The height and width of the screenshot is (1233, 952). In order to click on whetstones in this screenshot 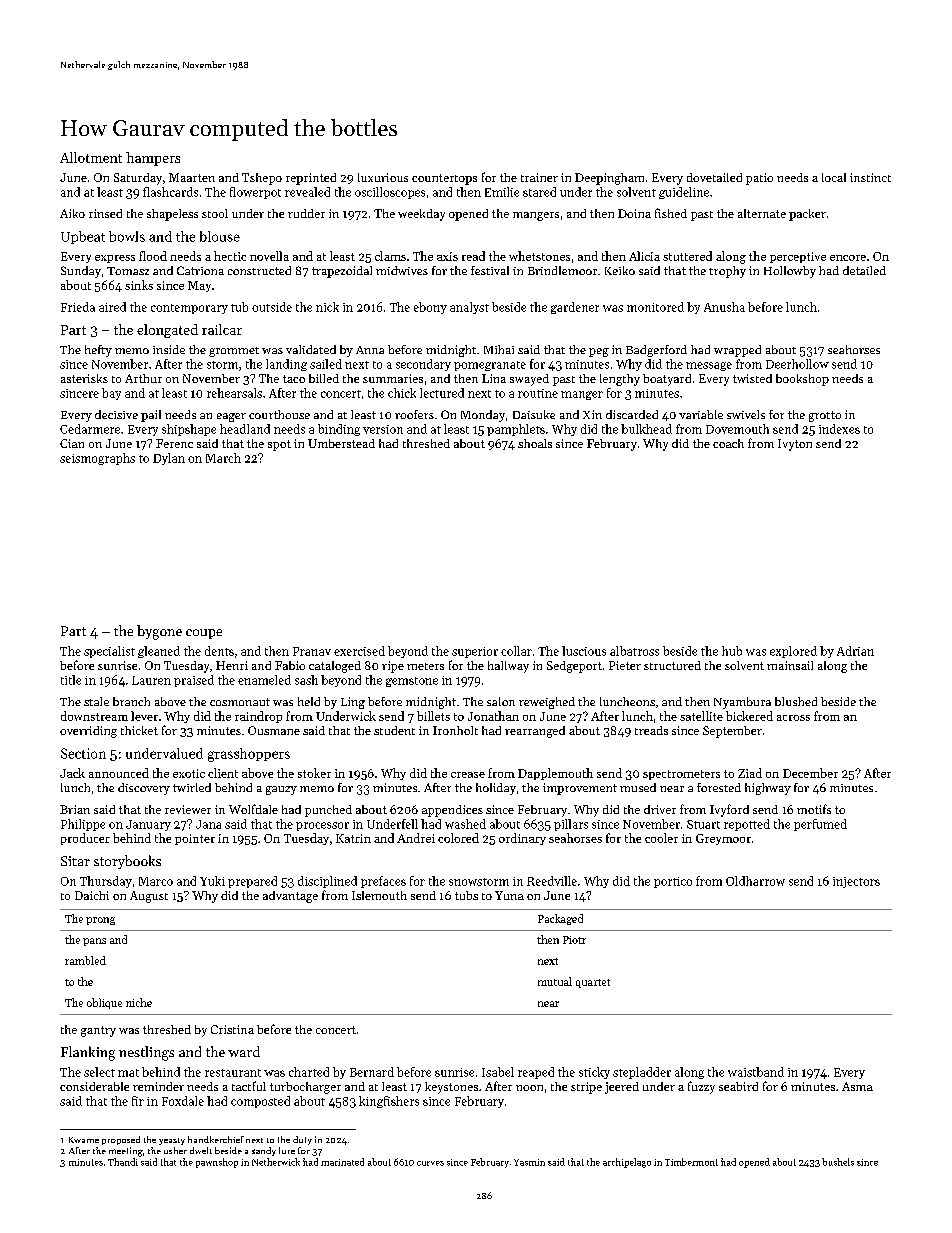, I will do `click(539, 256)`.
